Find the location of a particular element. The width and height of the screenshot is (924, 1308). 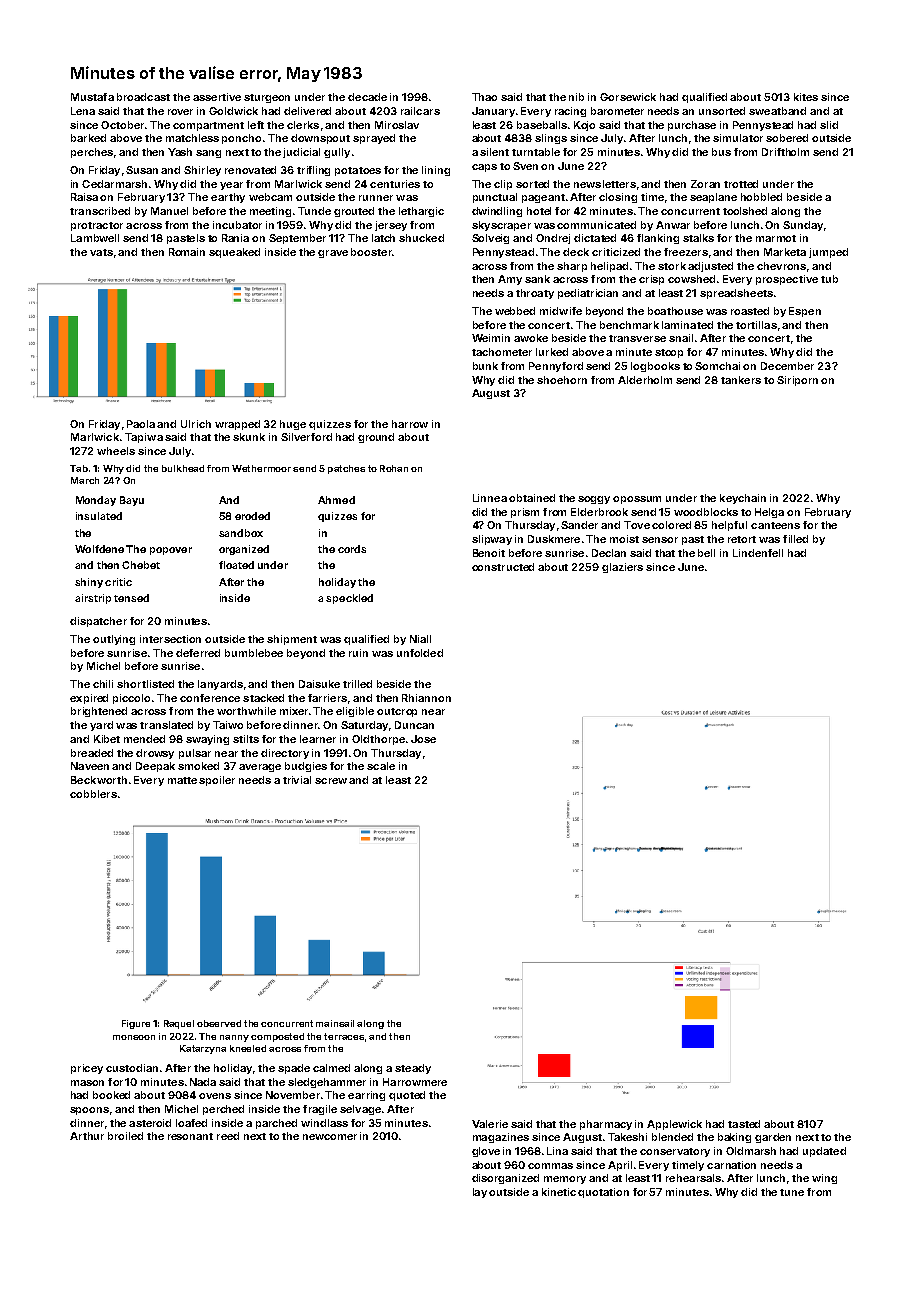

sprayed is located at coordinates (374, 139).
